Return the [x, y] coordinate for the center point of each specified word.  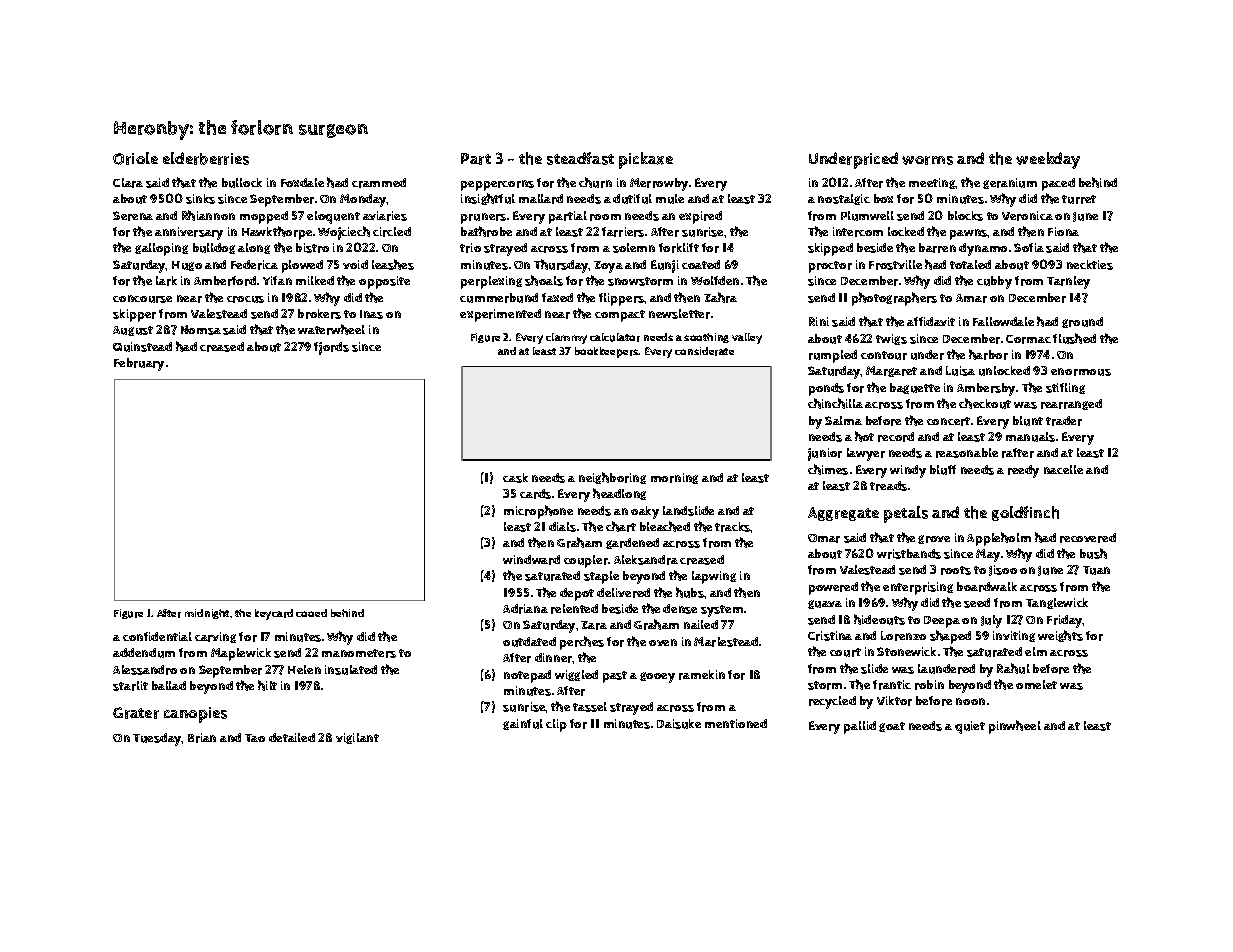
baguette [915, 388]
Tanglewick [1057, 603]
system [722, 611]
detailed [292, 737]
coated [701, 264]
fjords [331, 348]
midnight [207, 614]
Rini [819, 321]
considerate [704, 351]
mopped [264, 217]
